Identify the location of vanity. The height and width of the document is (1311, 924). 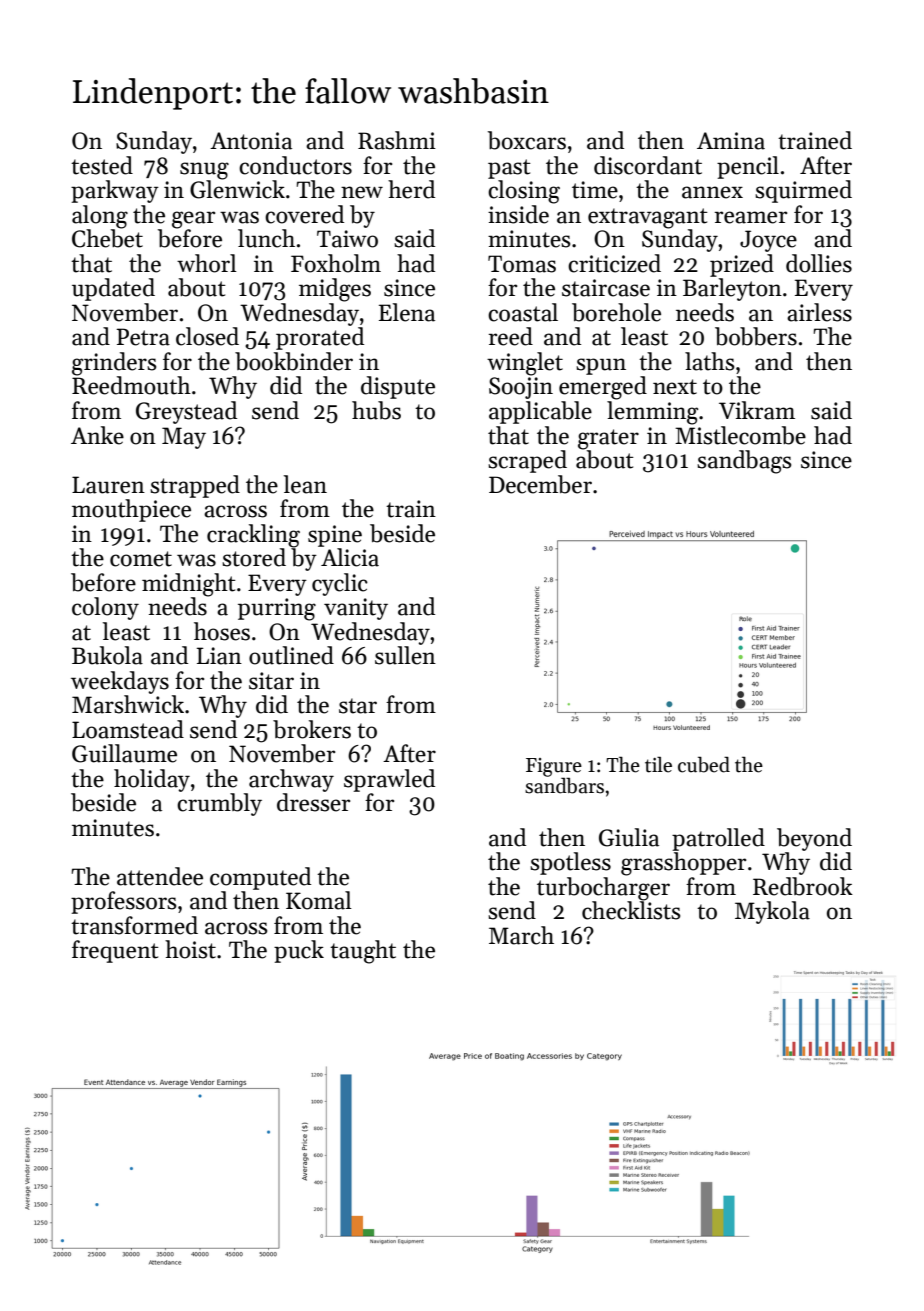
(356, 609).
